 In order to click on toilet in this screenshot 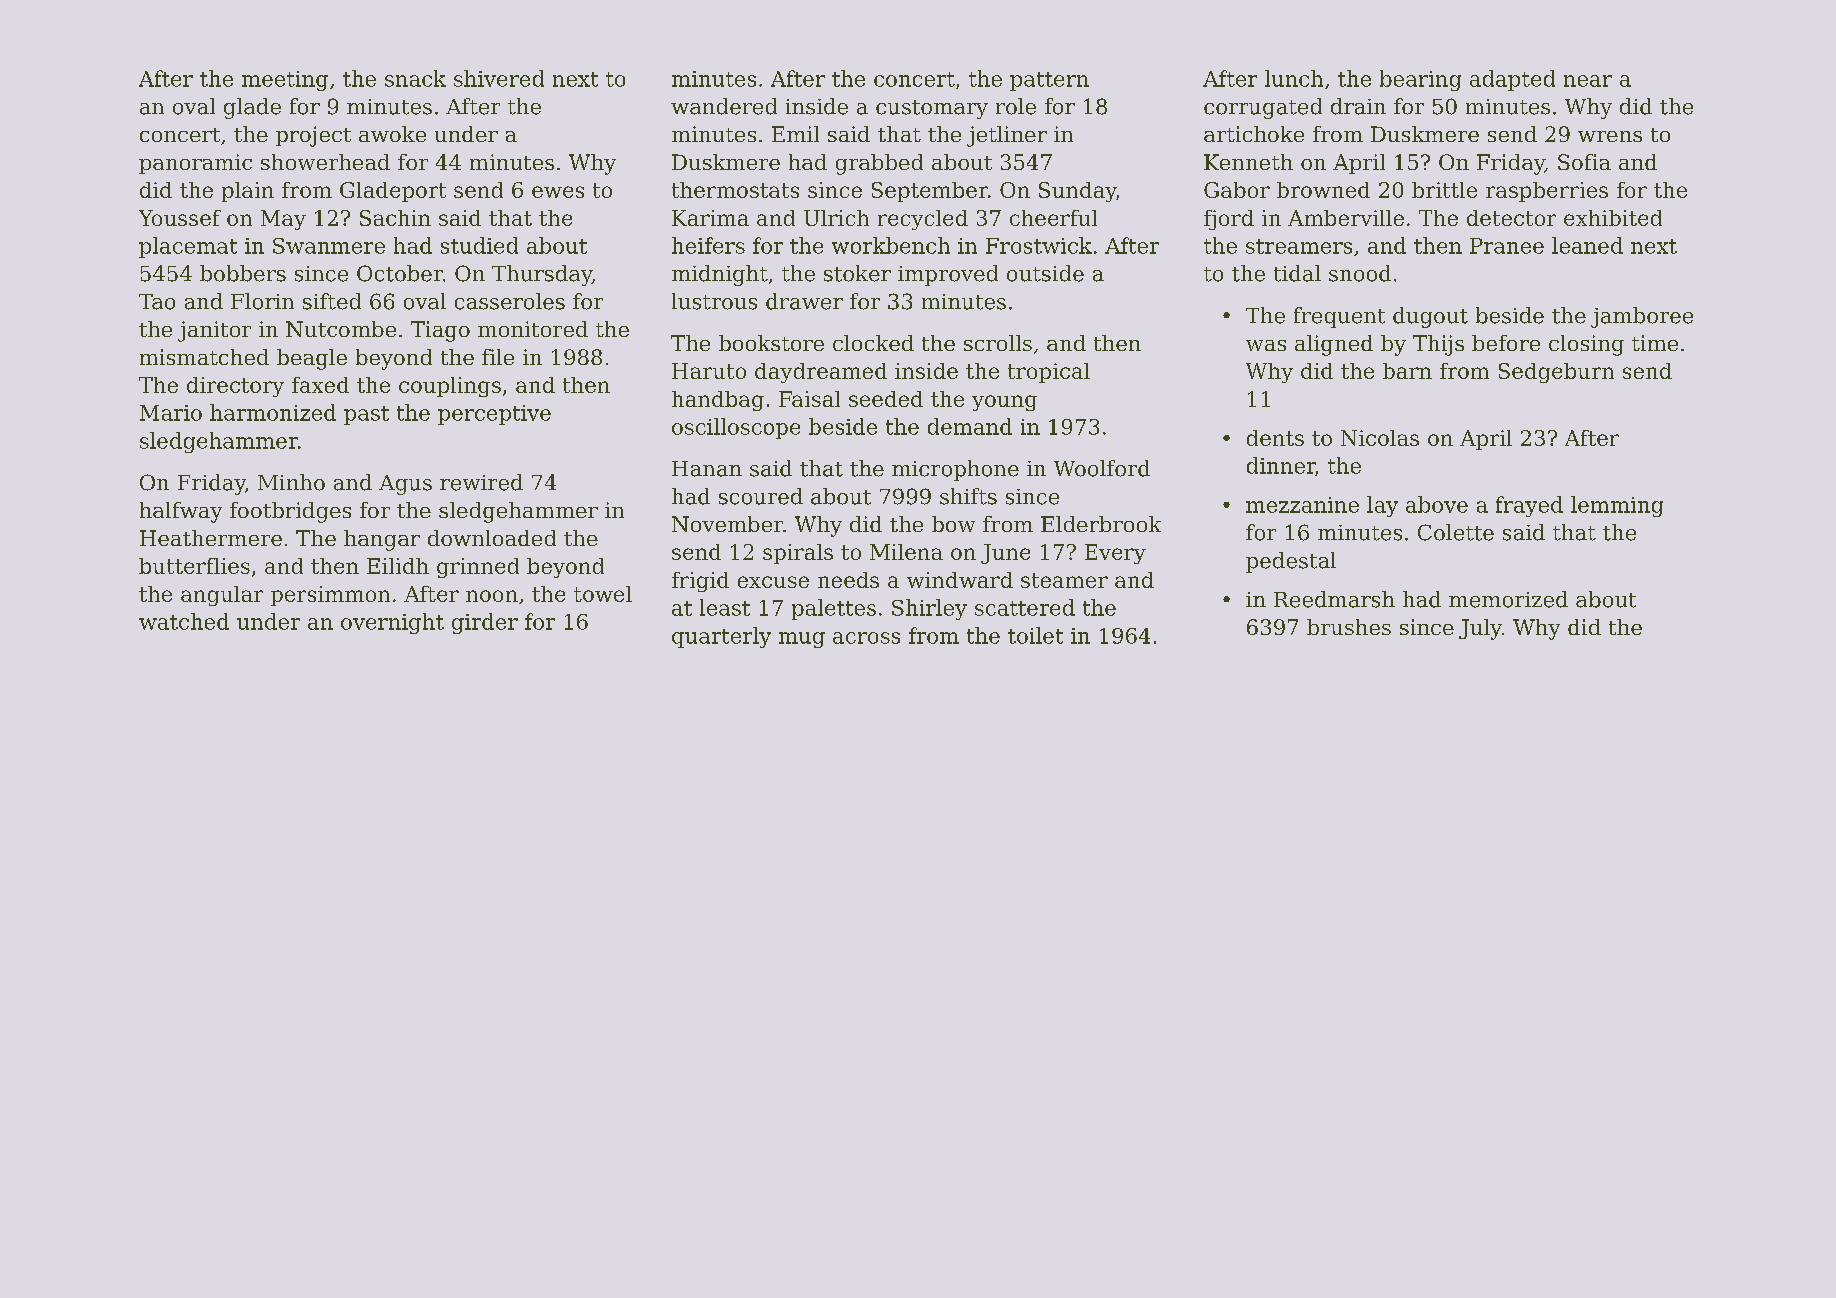, I will do `click(1035, 635)`.
